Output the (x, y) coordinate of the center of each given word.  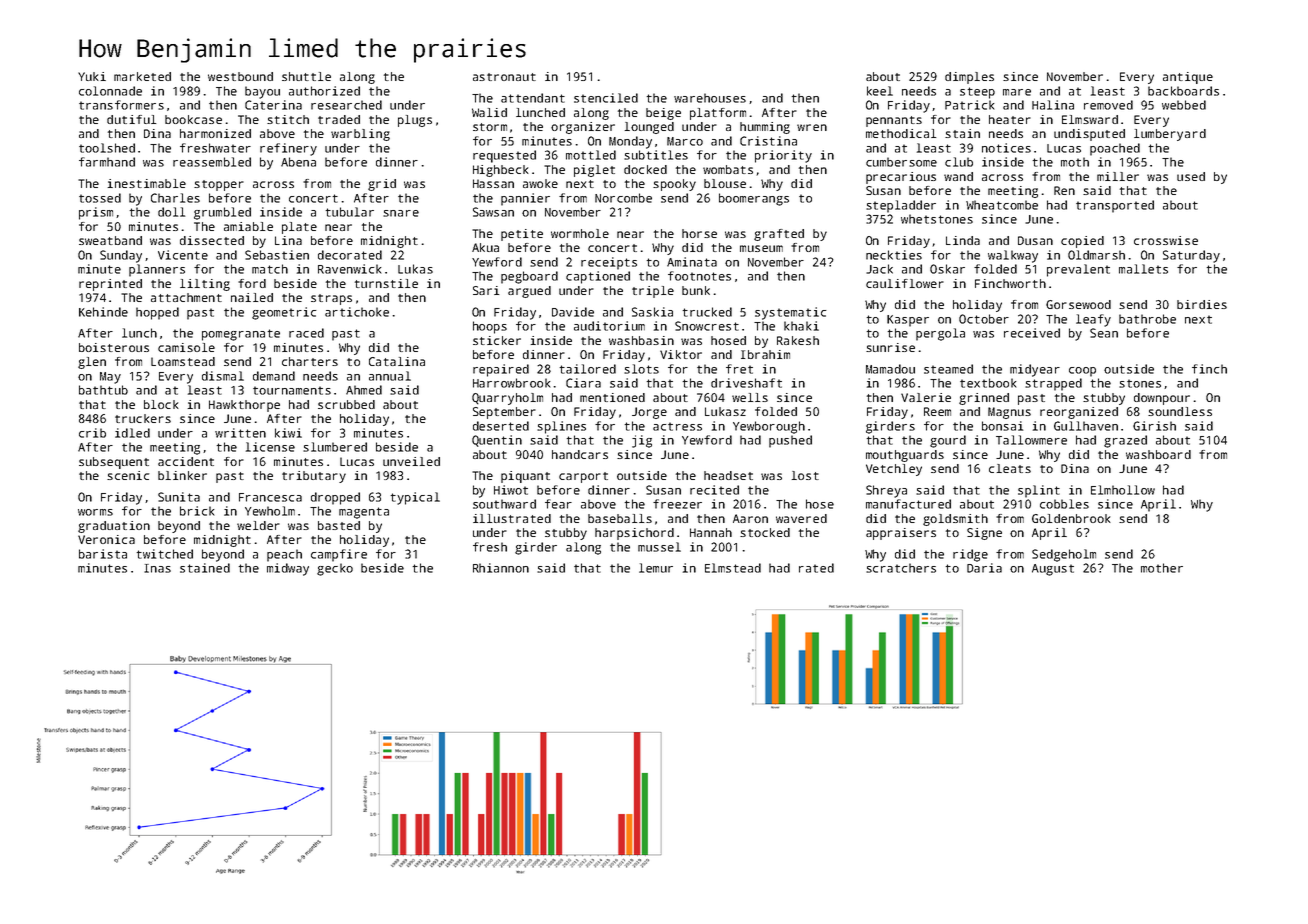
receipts (609, 263)
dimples (969, 78)
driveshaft (746, 383)
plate (299, 228)
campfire (339, 555)
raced (306, 333)
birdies (1202, 304)
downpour (1162, 399)
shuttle (306, 76)
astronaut (504, 77)
